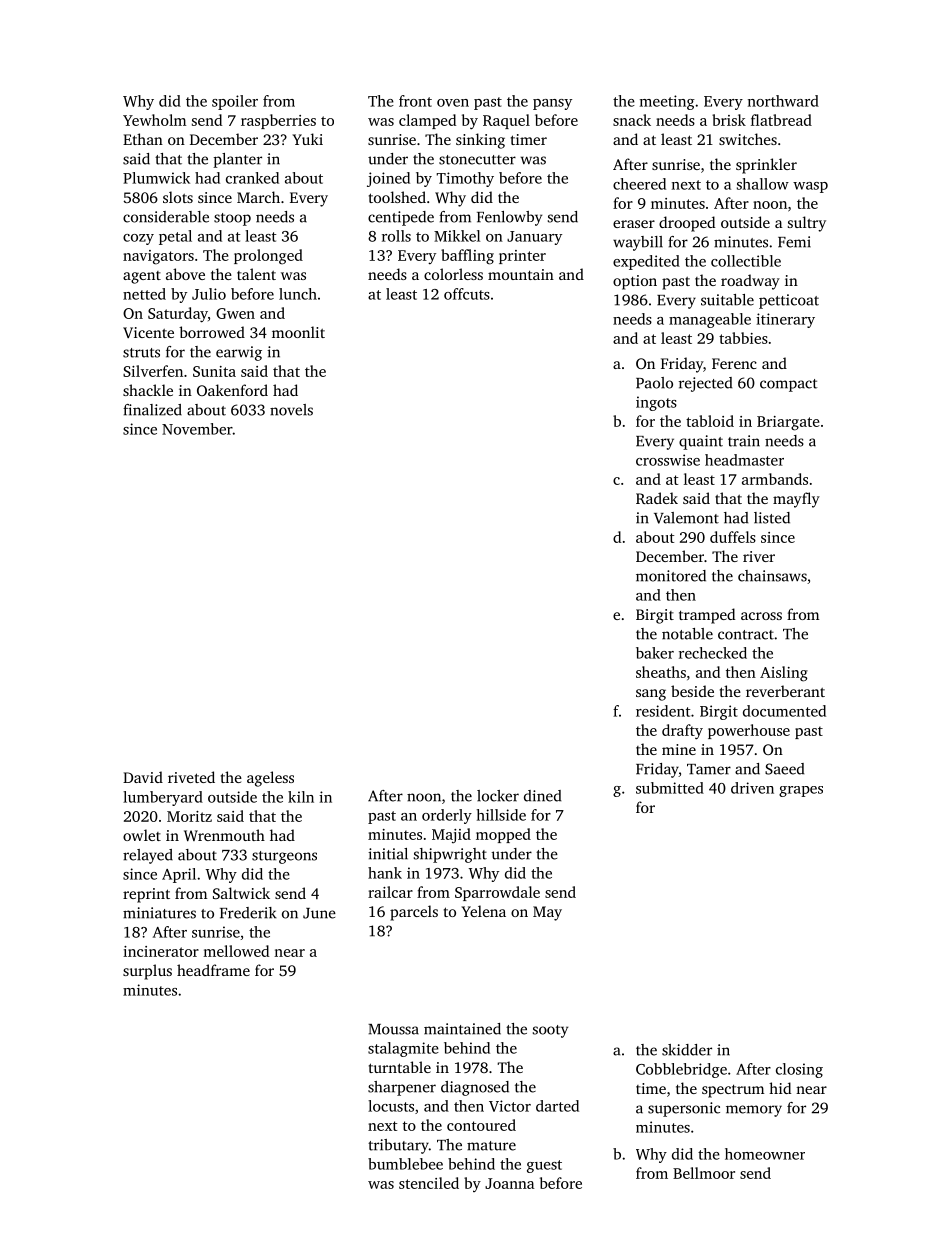 The image size is (952, 1233). I want to click on mature, so click(491, 1146).
